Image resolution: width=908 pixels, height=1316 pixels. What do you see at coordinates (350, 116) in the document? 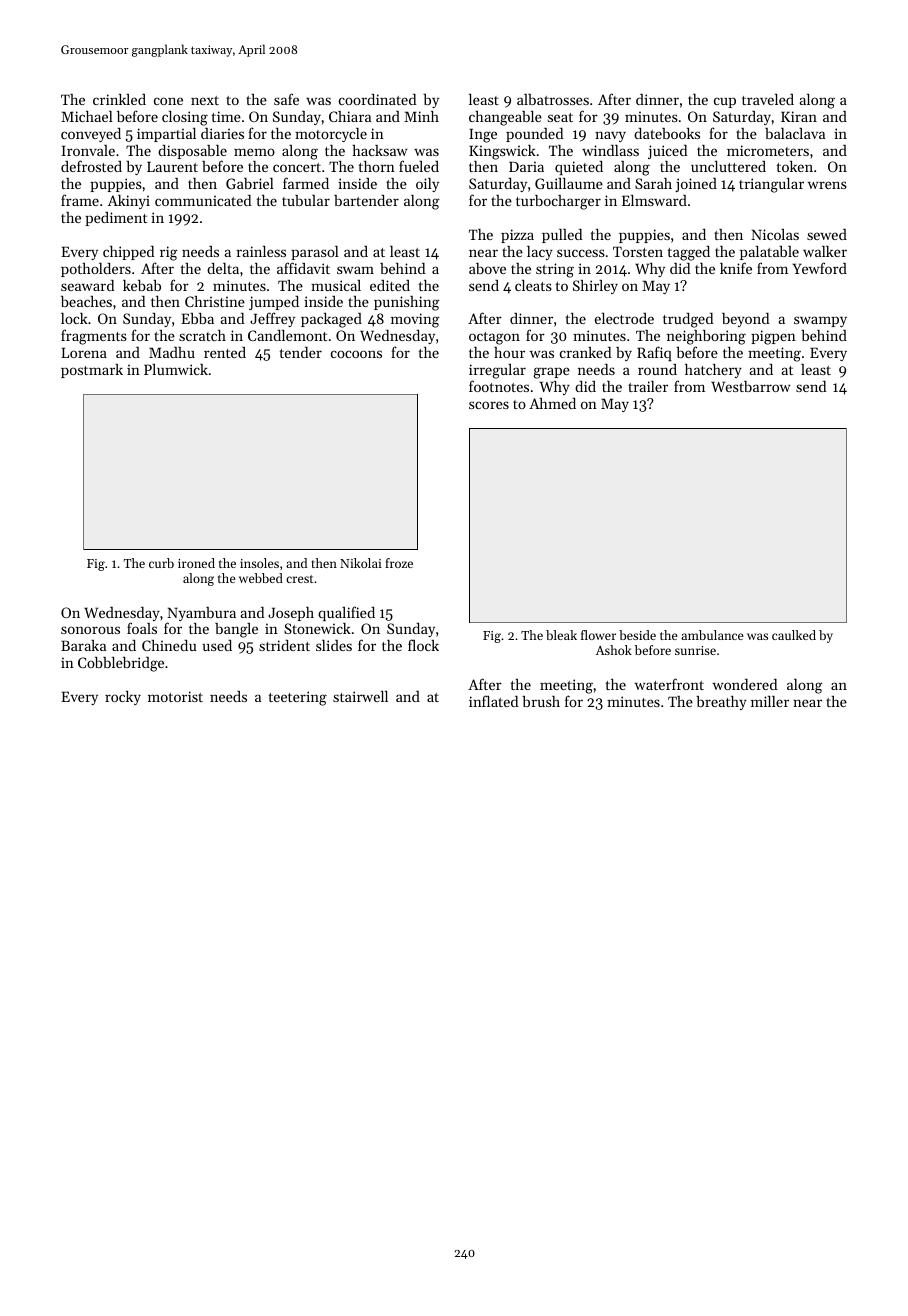
I see `Chiara` at bounding box center [350, 116].
